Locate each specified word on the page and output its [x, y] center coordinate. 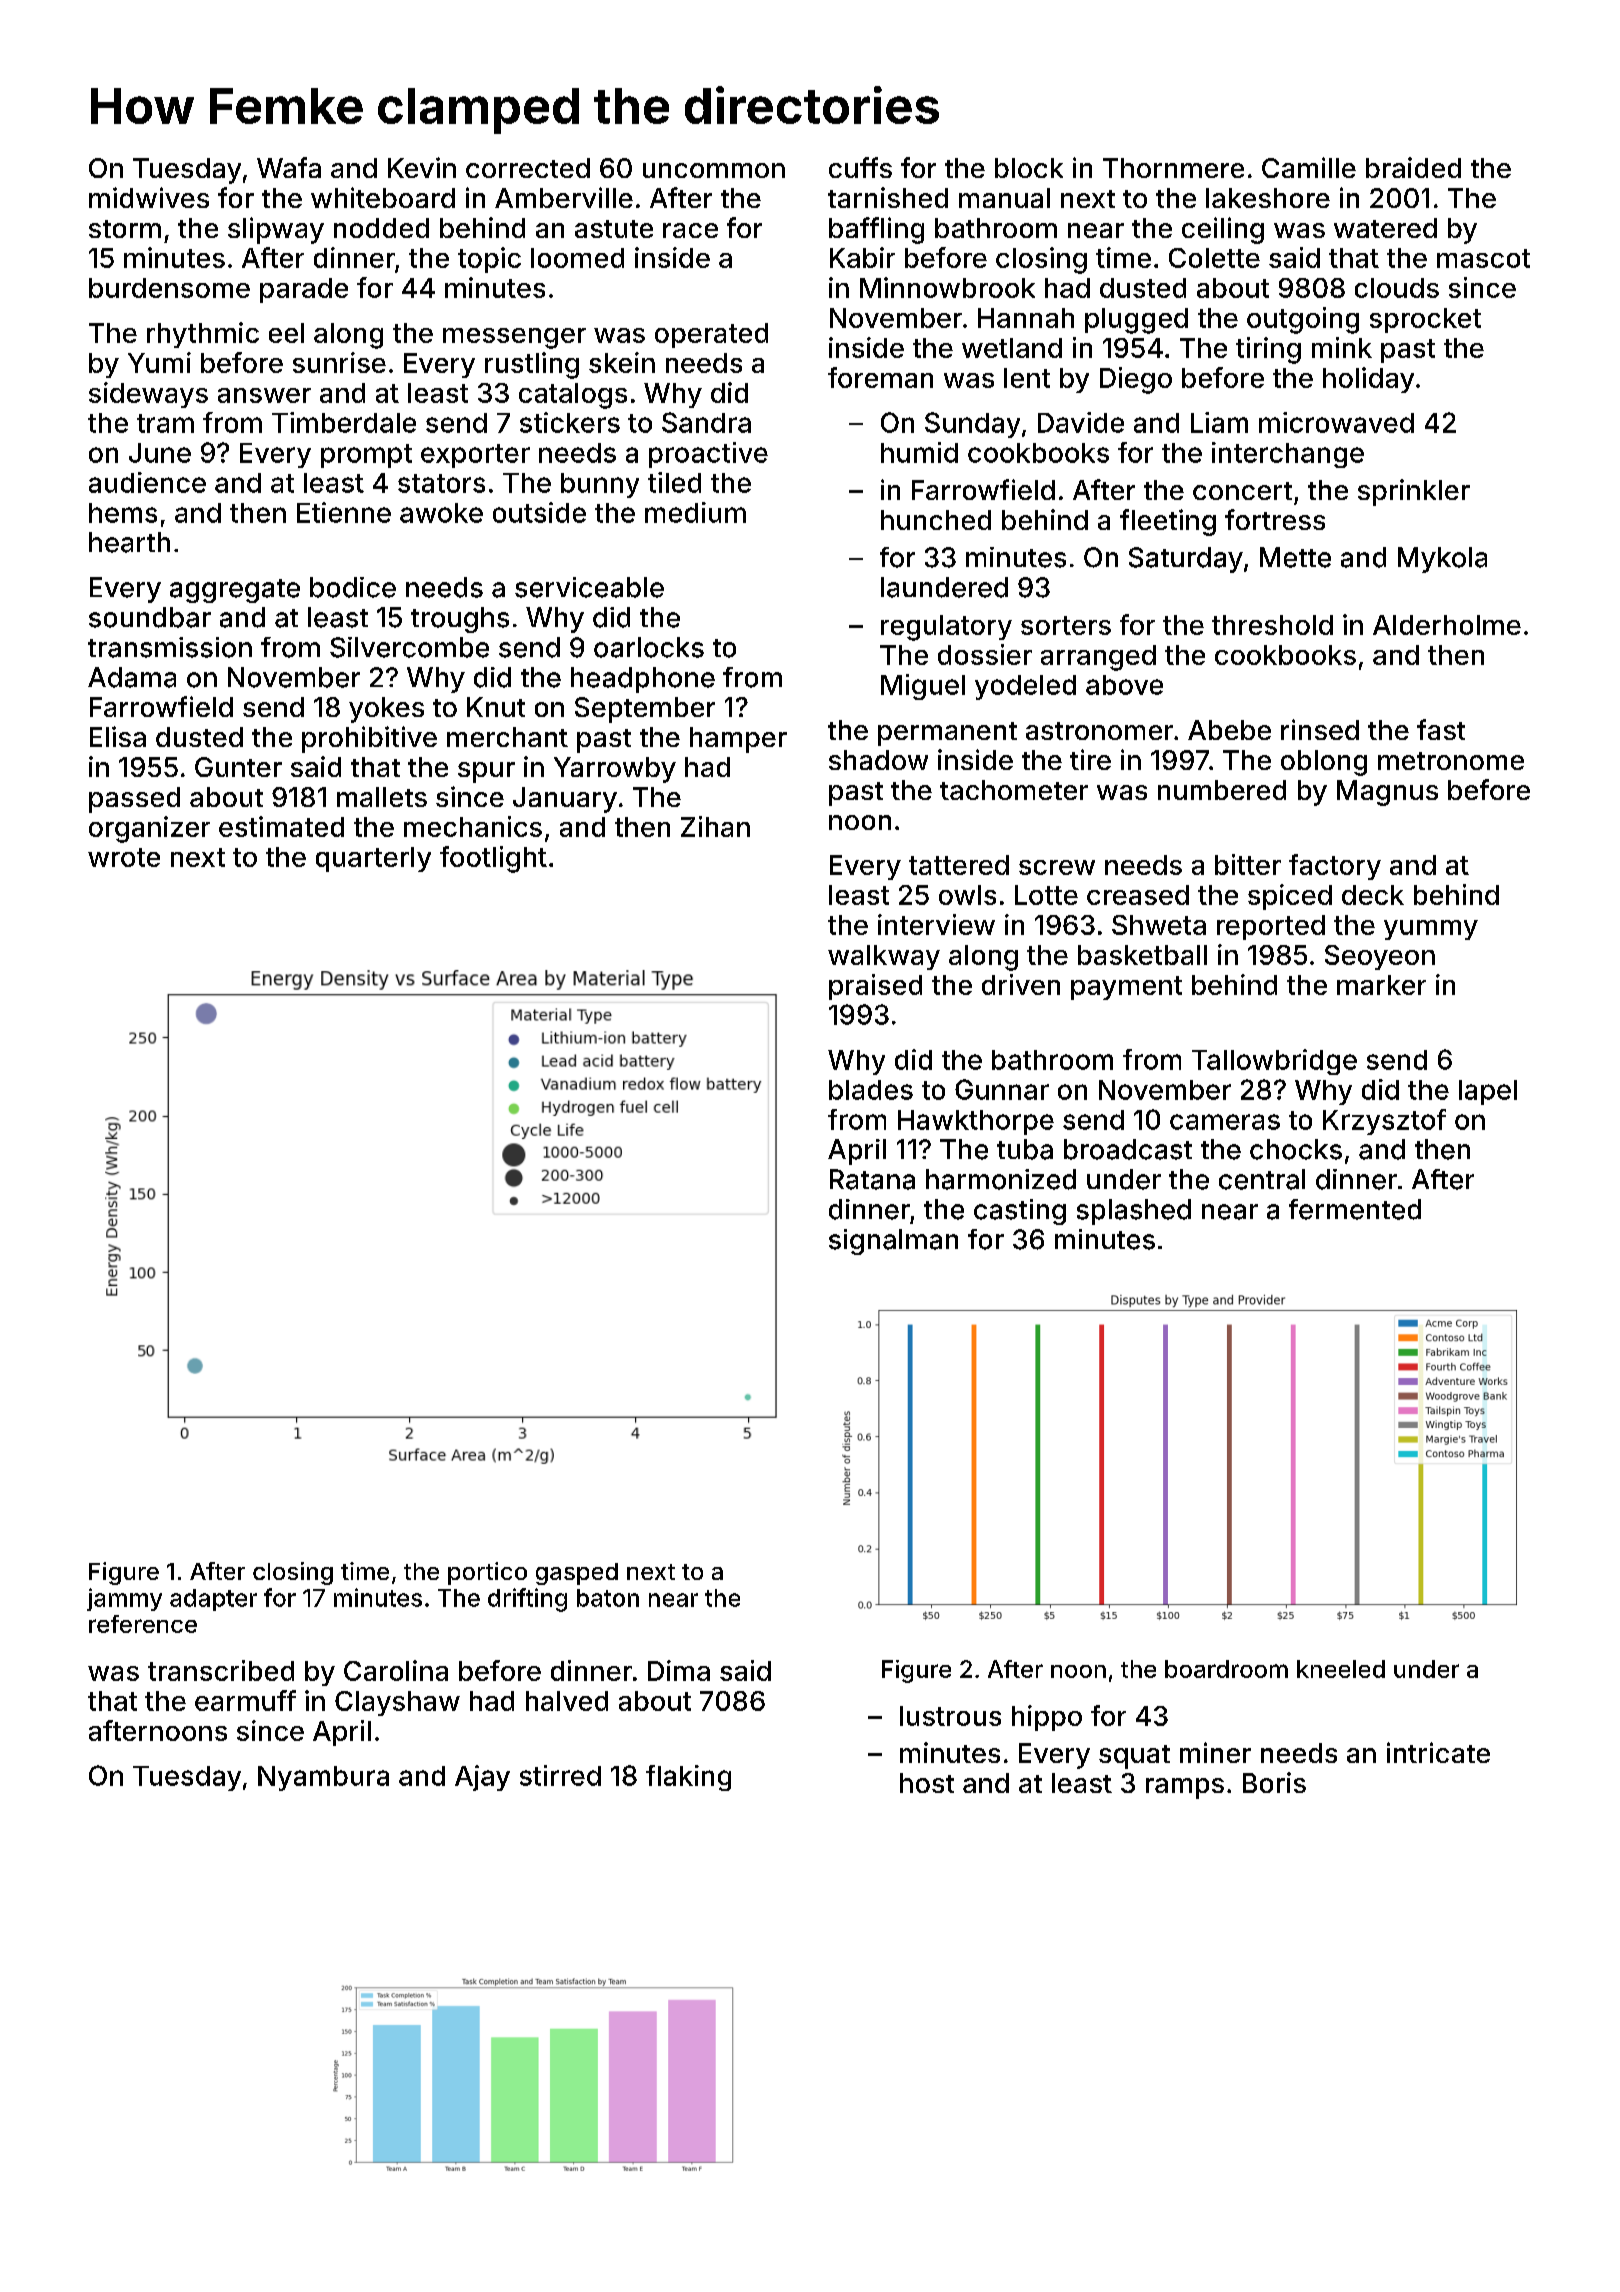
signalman [893, 1242]
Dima [679, 1670]
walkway [884, 957]
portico [487, 1573]
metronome [1451, 761]
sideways [148, 395]
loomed [577, 258]
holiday [1368, 380]
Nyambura [323, 1778]
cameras [1225, 1122]
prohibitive [369, 739]
